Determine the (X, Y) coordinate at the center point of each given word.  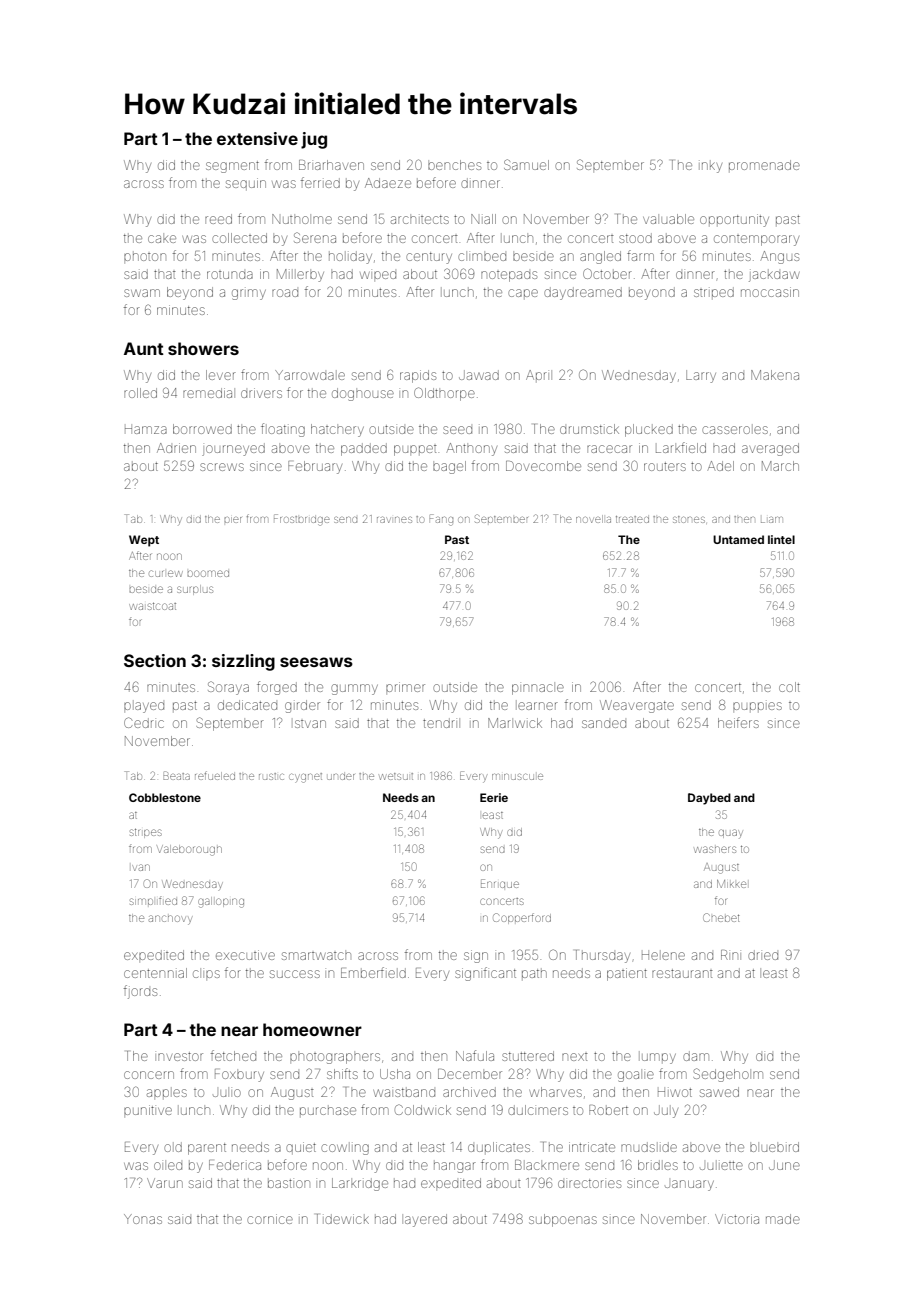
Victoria (737, 1219)
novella (593, 519)
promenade (764, 165)
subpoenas (563, 1220)
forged (277, 688)
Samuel (526, 164)
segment (232, 167)
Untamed (738, 539)
